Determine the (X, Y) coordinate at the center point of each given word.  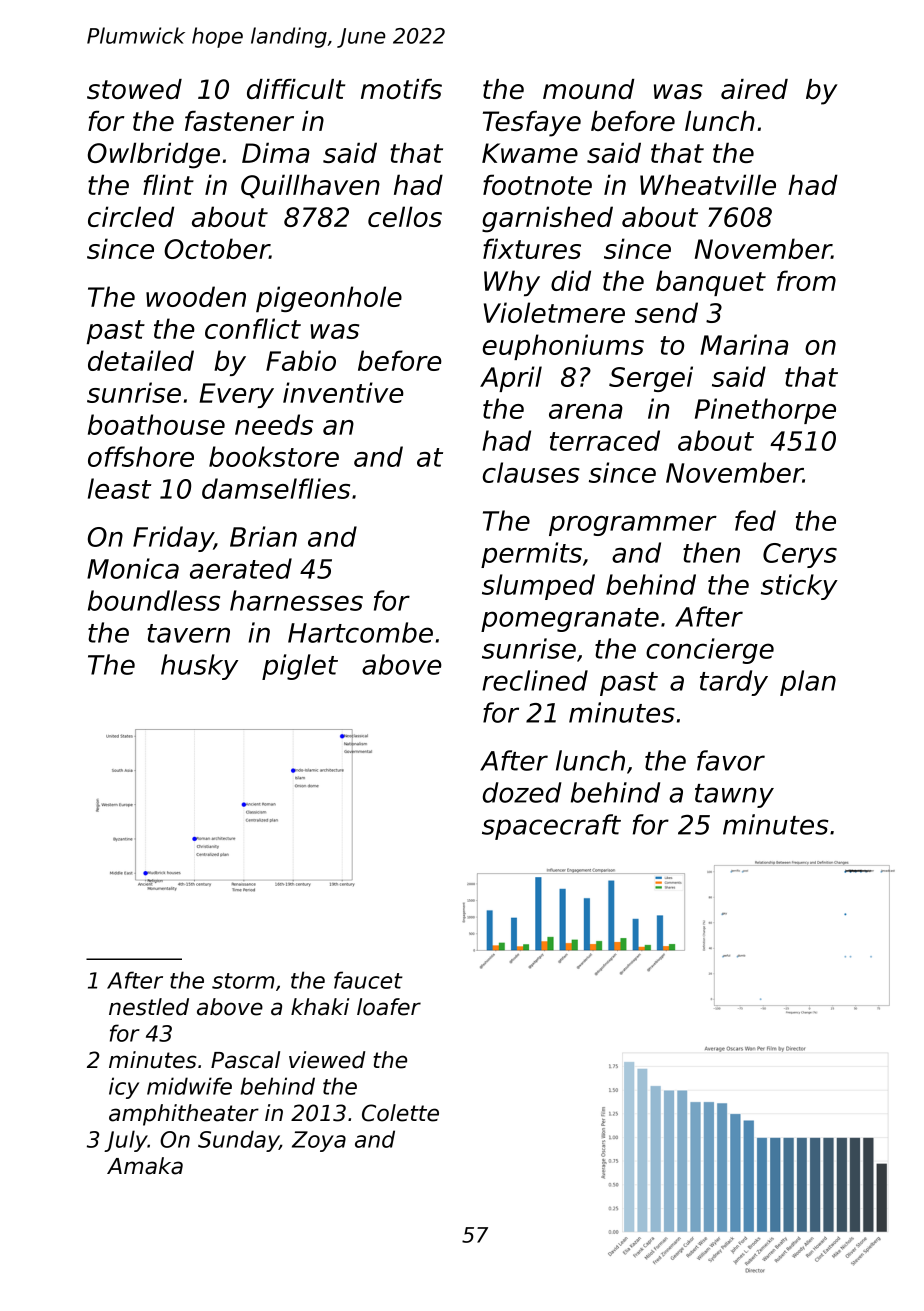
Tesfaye (532, 124)
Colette (400, 1113)
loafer (389, 1007)
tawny (734, 796)
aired (754, 89)
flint (168, 184)
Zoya (319, 1141)
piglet (300, 667)
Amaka (145, 1166)
